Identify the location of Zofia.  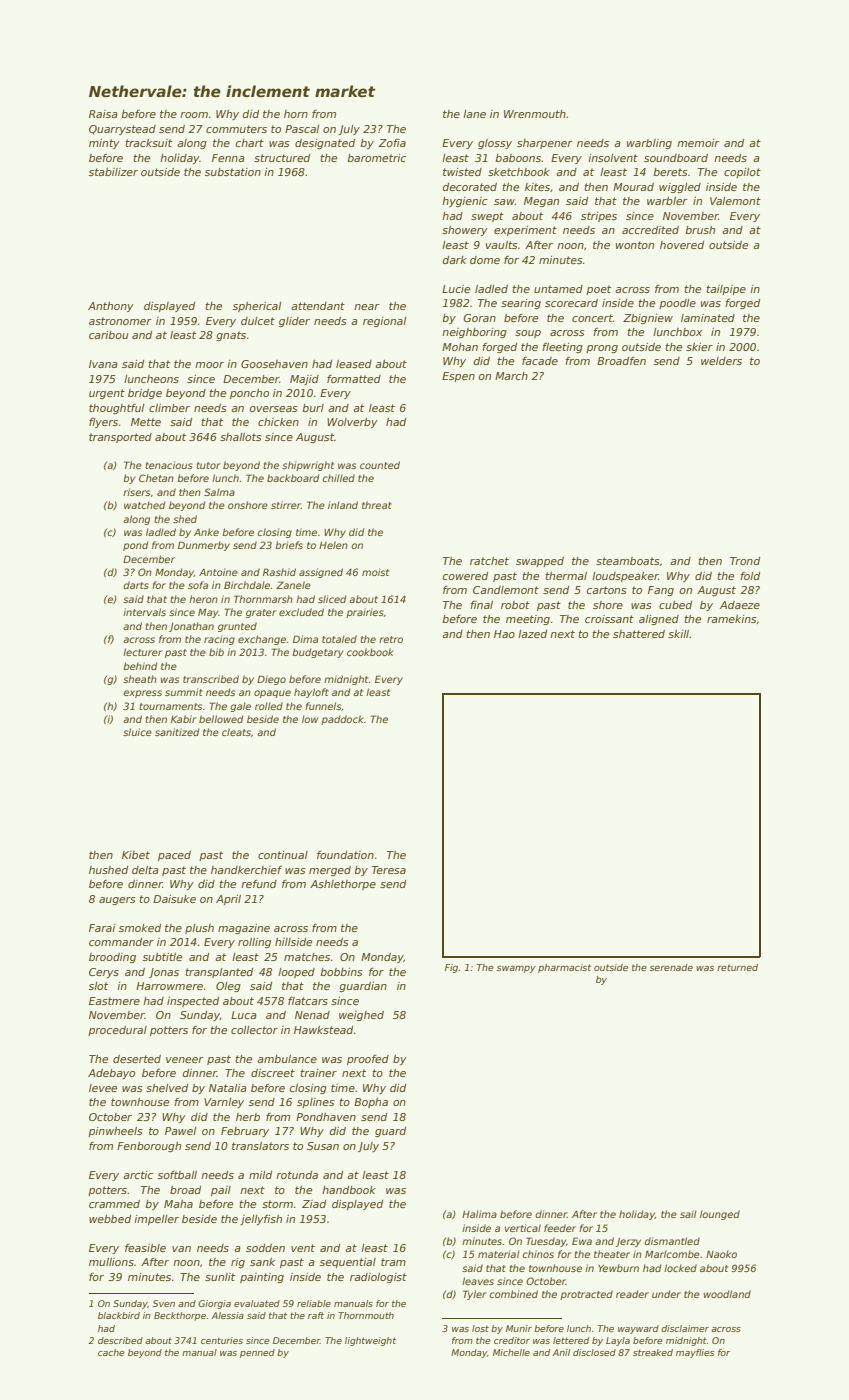
(392, 143).
